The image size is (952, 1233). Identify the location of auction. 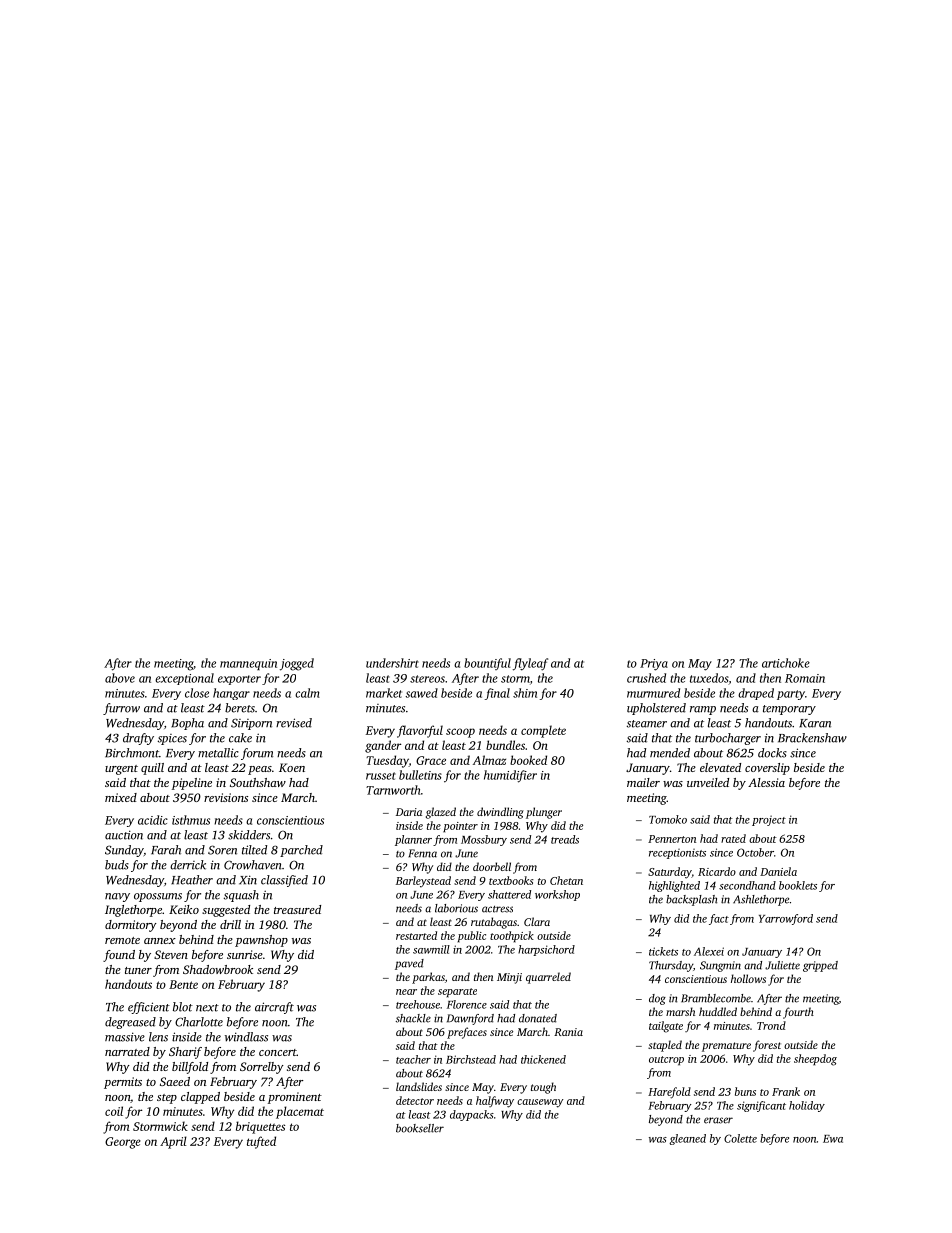
(124, 835).
